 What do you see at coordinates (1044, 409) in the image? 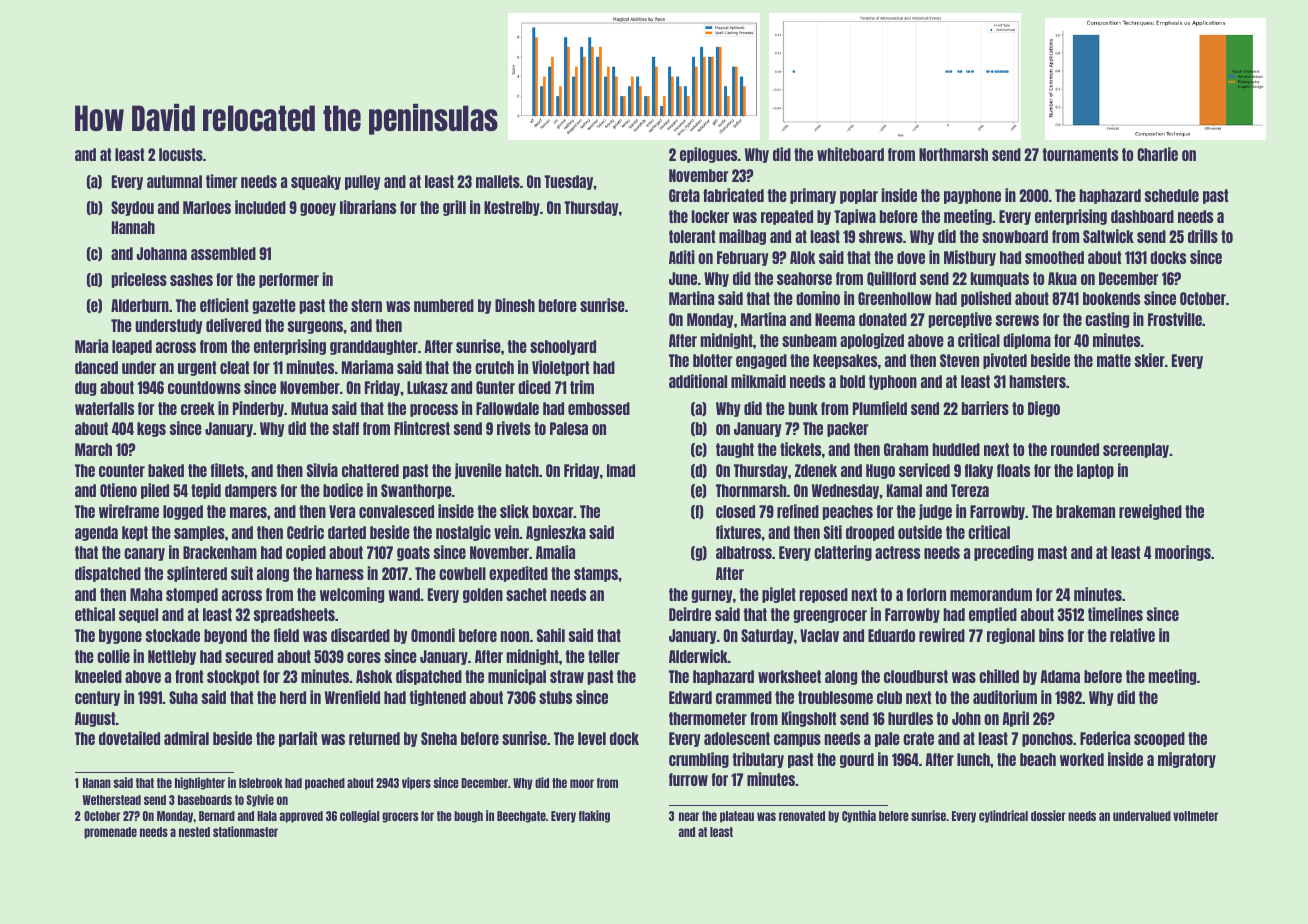
I see `Diego` at bounding box center [1044, 409].
